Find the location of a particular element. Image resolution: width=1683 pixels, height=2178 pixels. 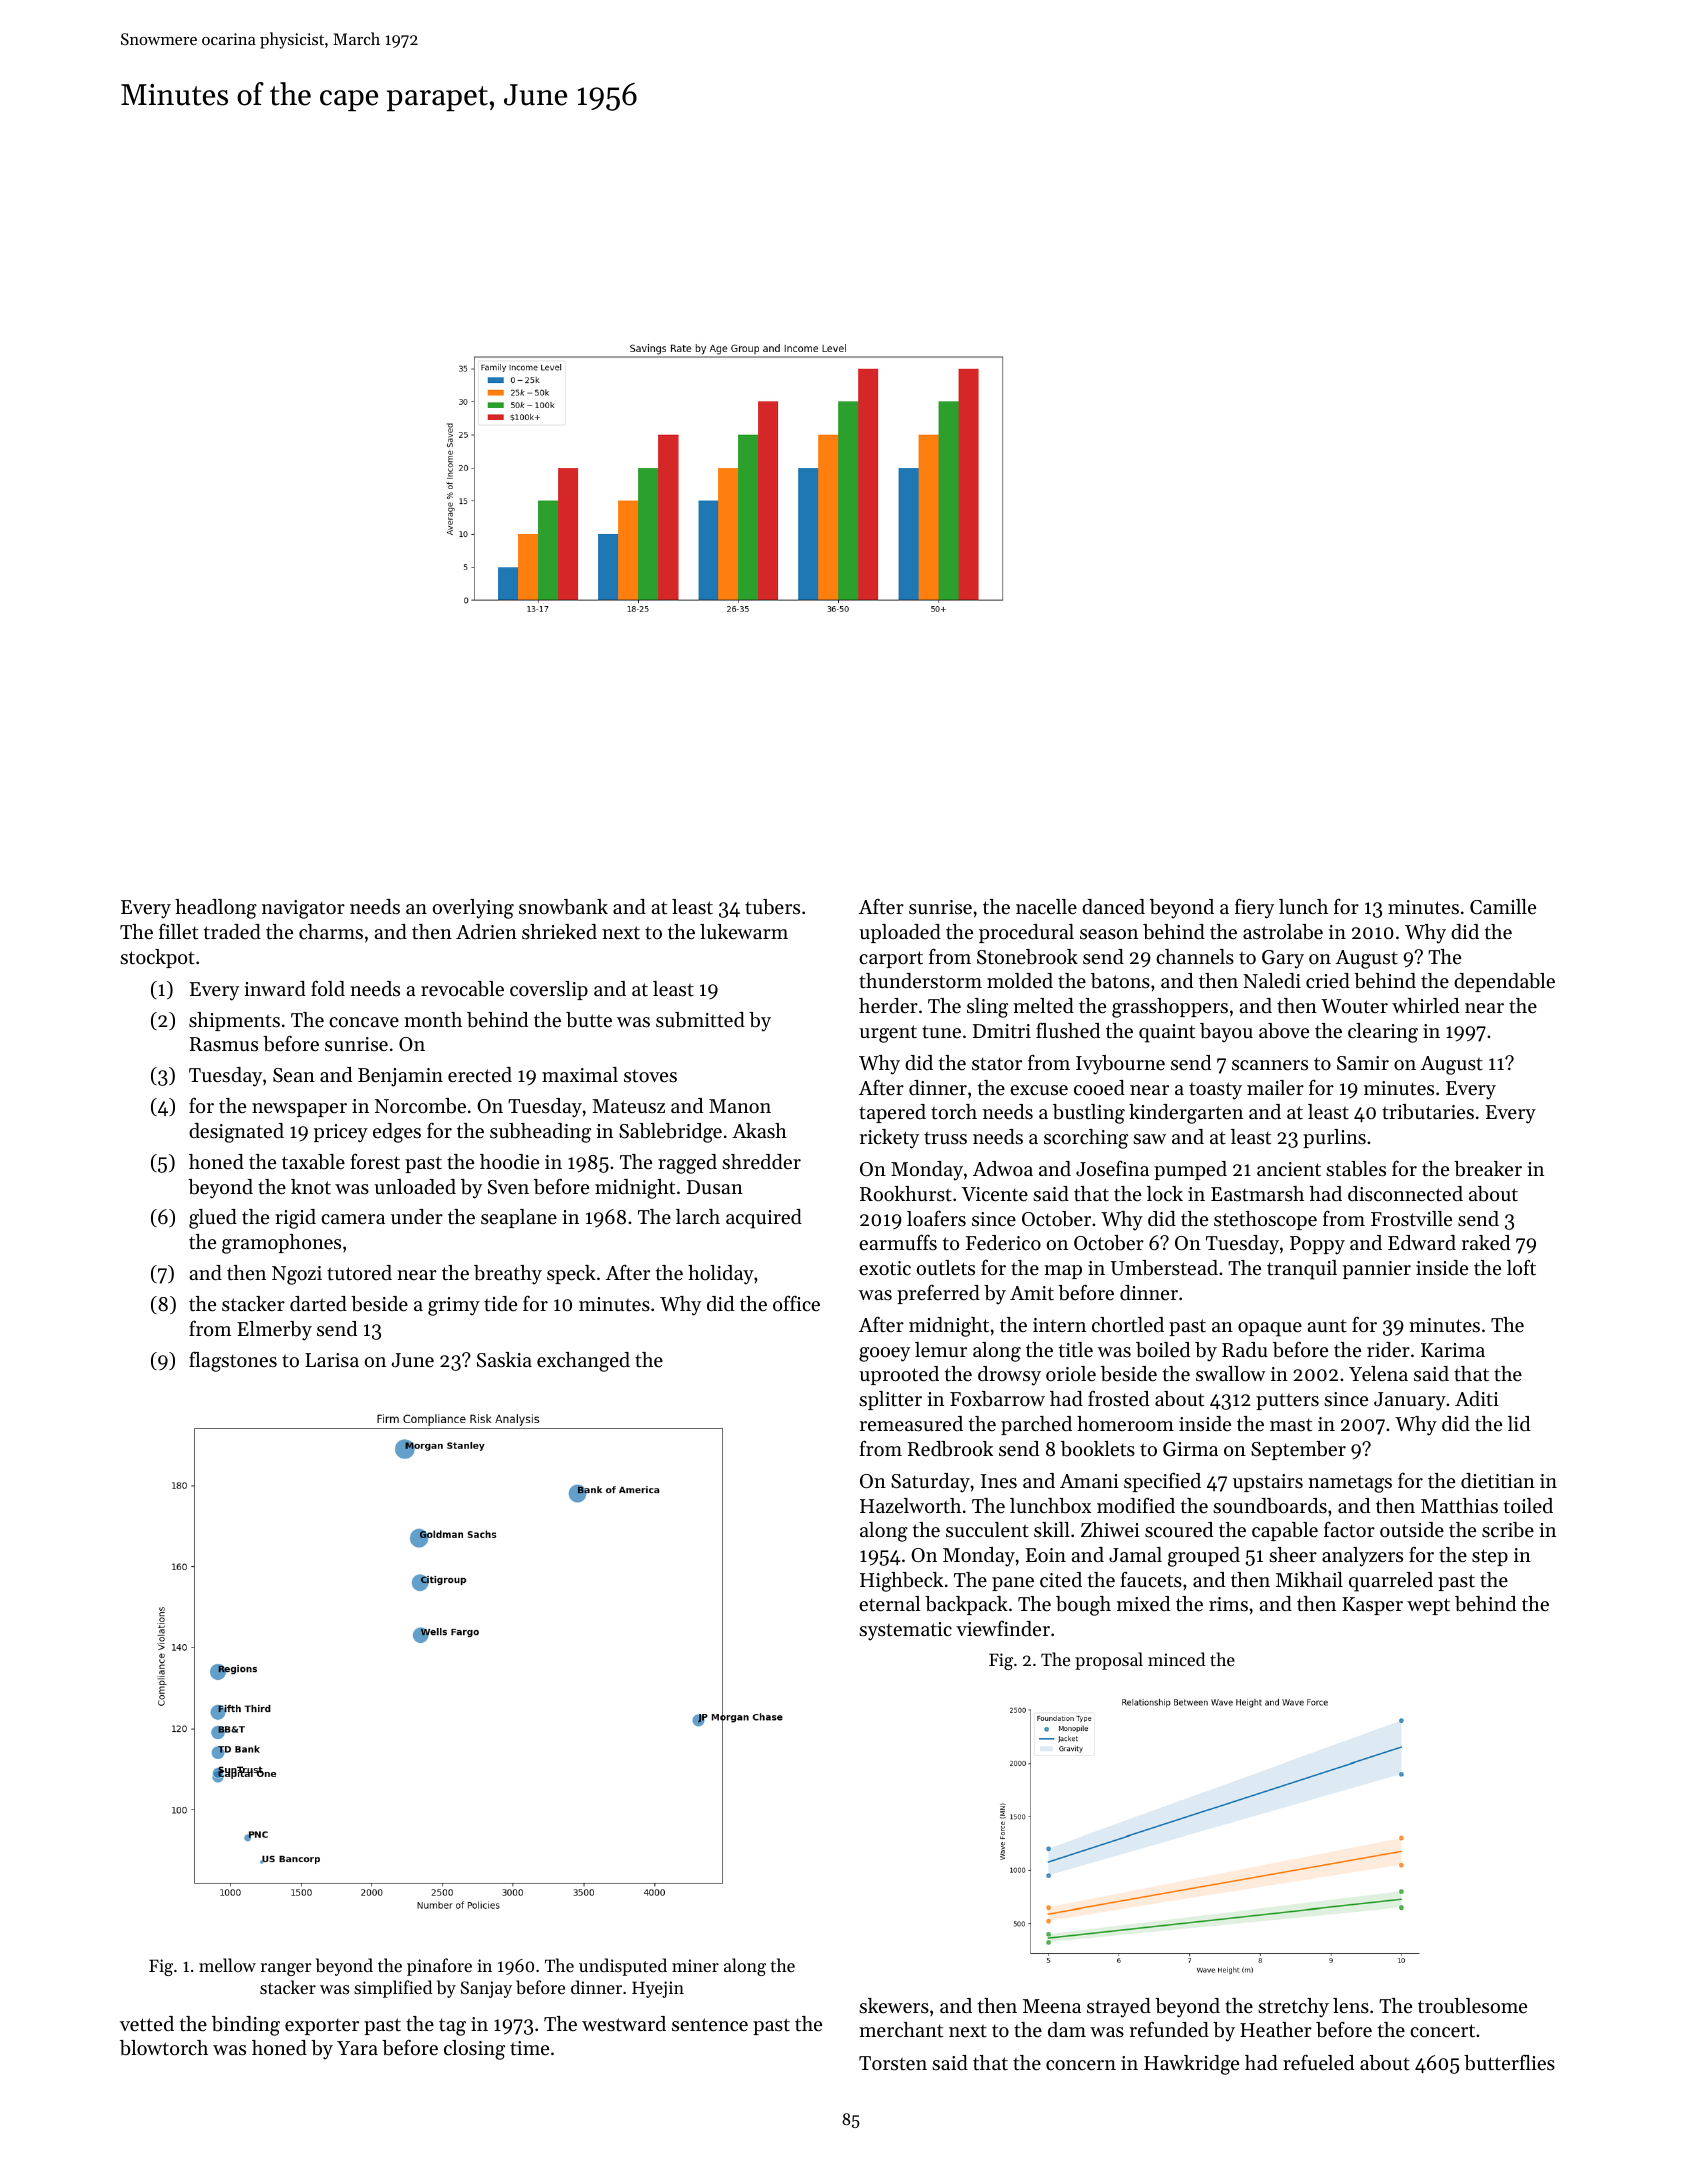

Dusan is located at coordinates (715, 1187).
